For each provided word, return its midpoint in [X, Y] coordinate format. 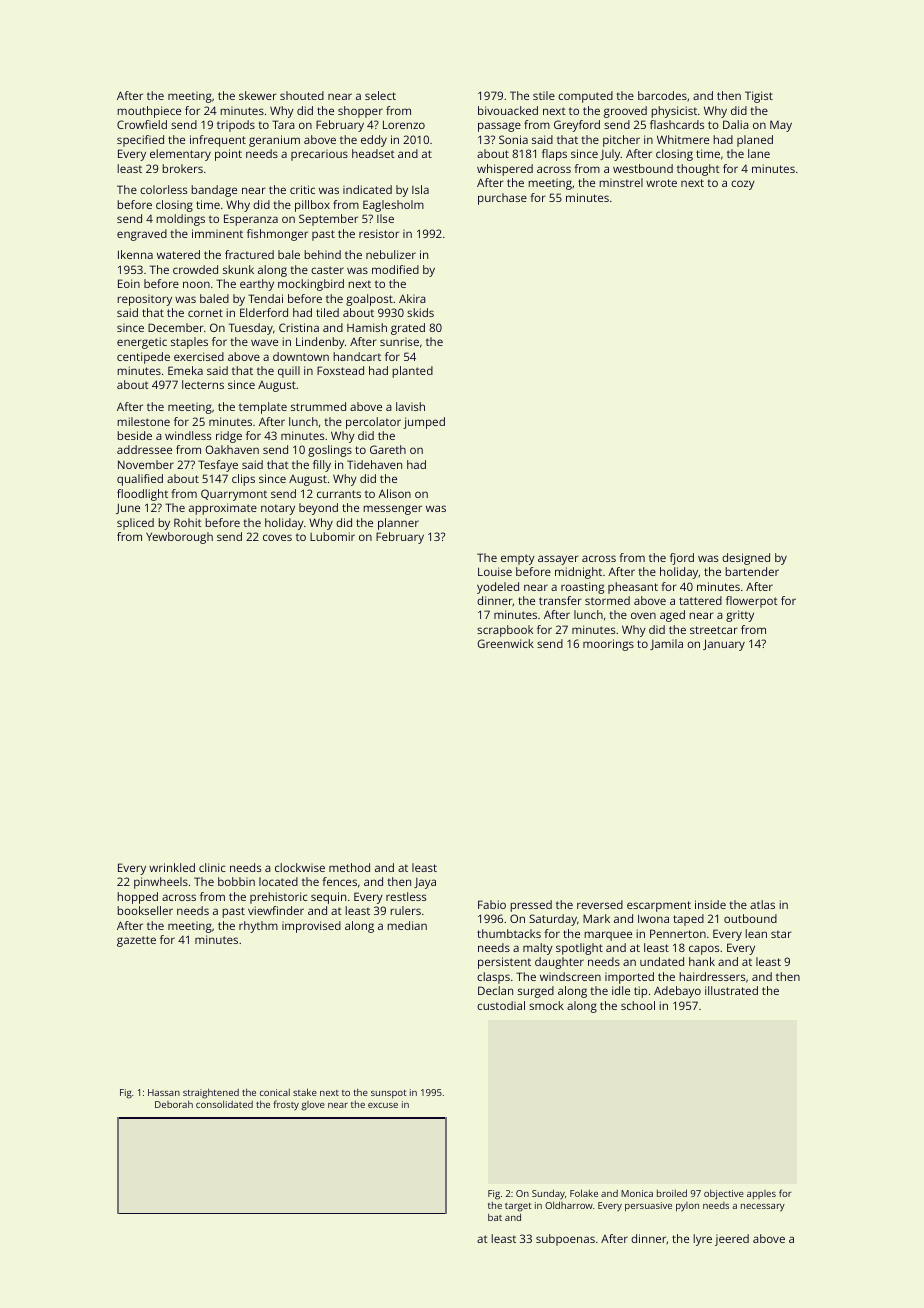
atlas [762, 904]
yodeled [498, 588]
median [407, 925]
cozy [743, 185]
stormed [607, 600]
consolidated [224, 1104]
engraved [142, 235]
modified [395, 269]
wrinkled [172, 867]
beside [134, 435]
